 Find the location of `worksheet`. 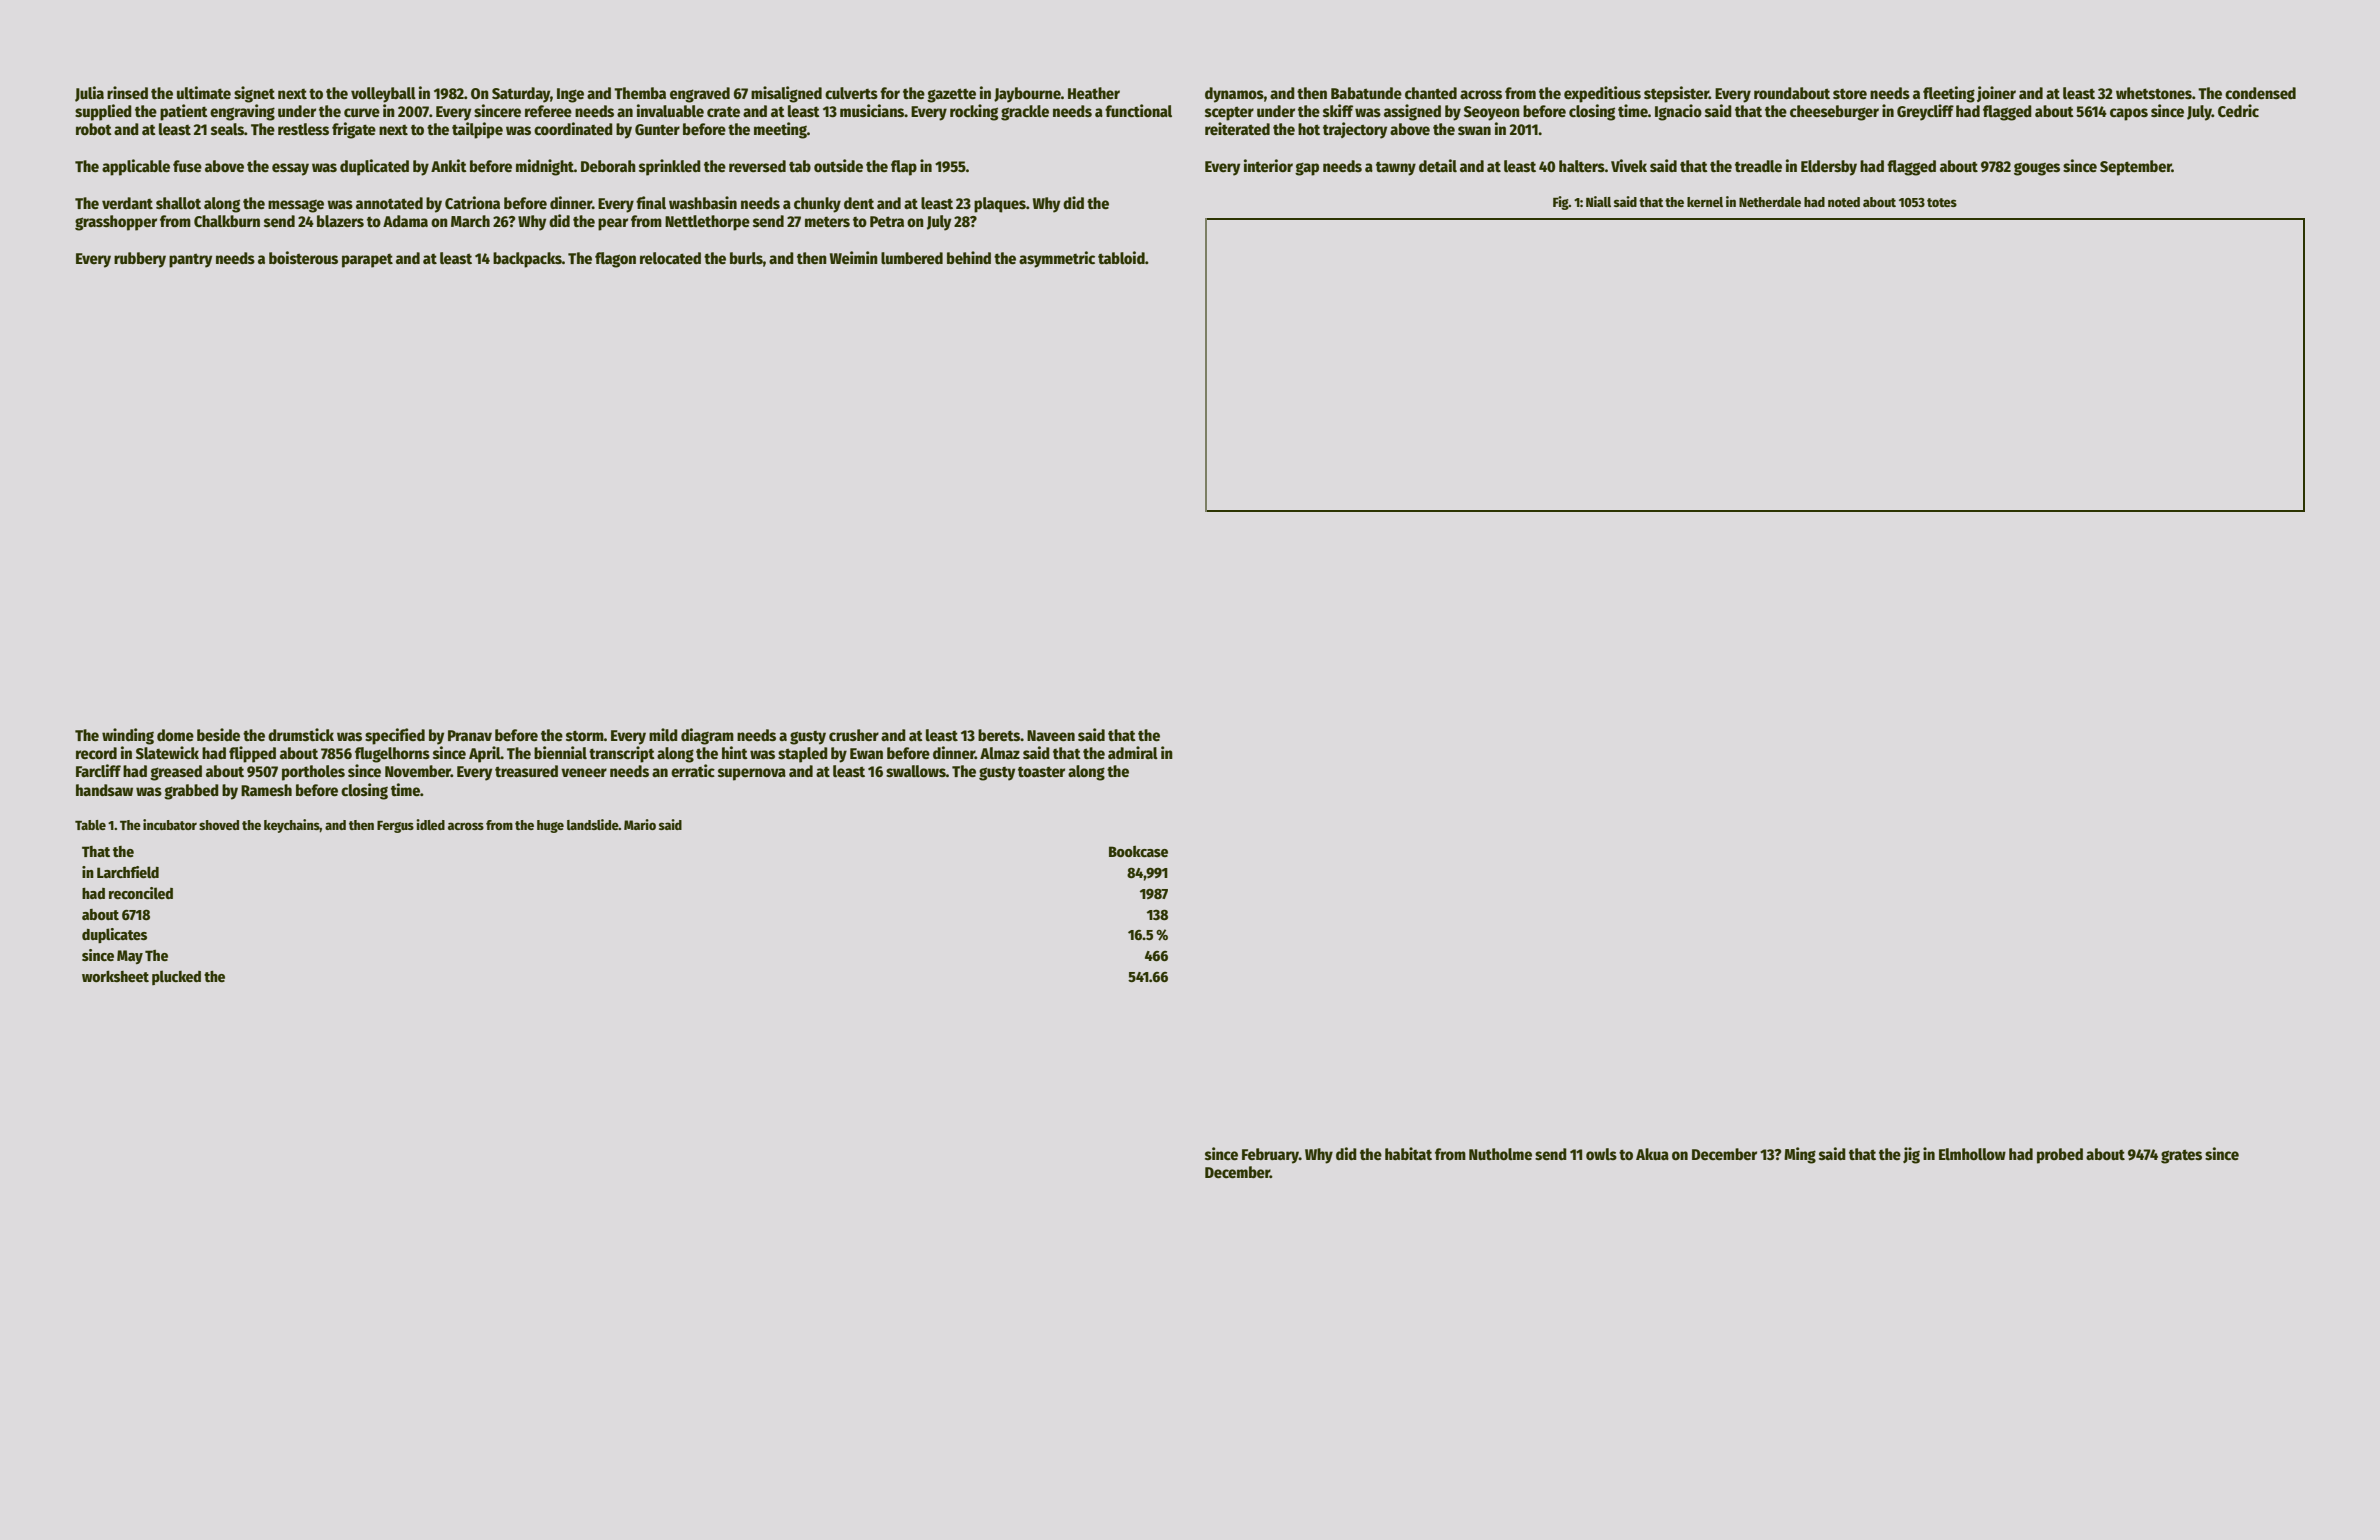

worksheet is located at coordinates (115, 976).
